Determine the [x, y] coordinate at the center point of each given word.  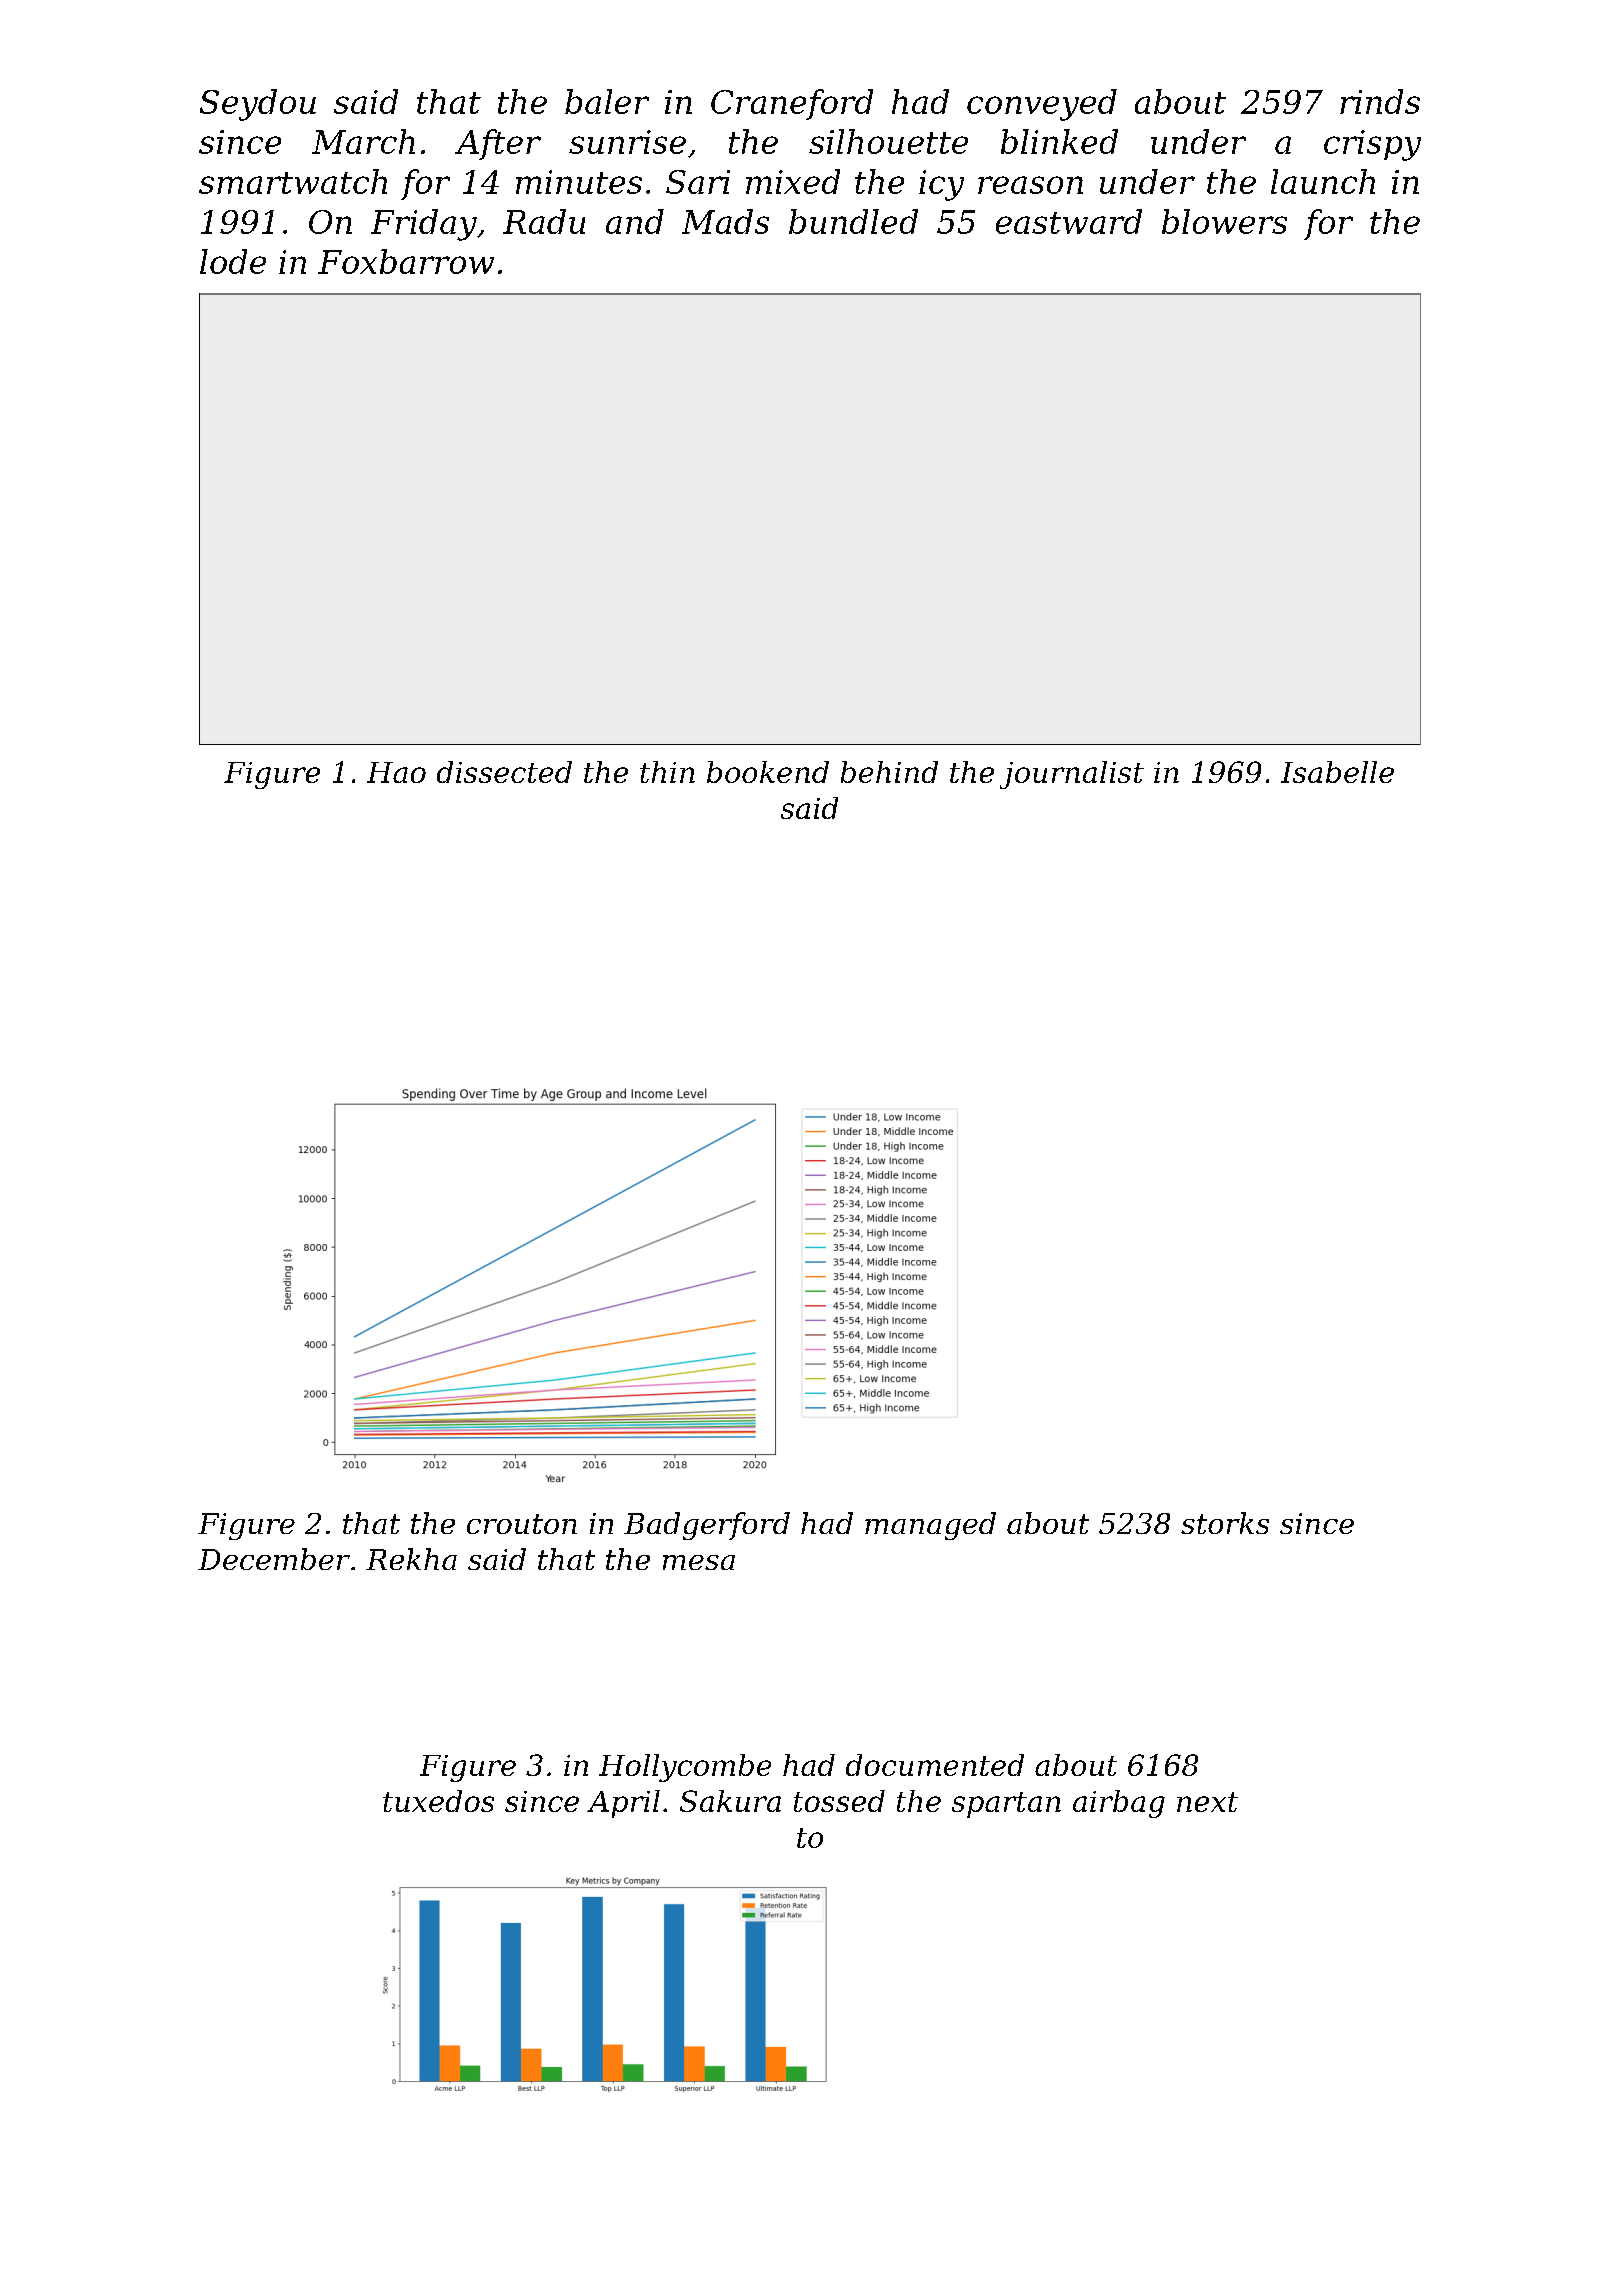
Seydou [258, 105]
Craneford [792, 104]
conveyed [1042, 105]
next [1207, 1802]
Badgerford [707, 1526]
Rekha [411, 1559]
